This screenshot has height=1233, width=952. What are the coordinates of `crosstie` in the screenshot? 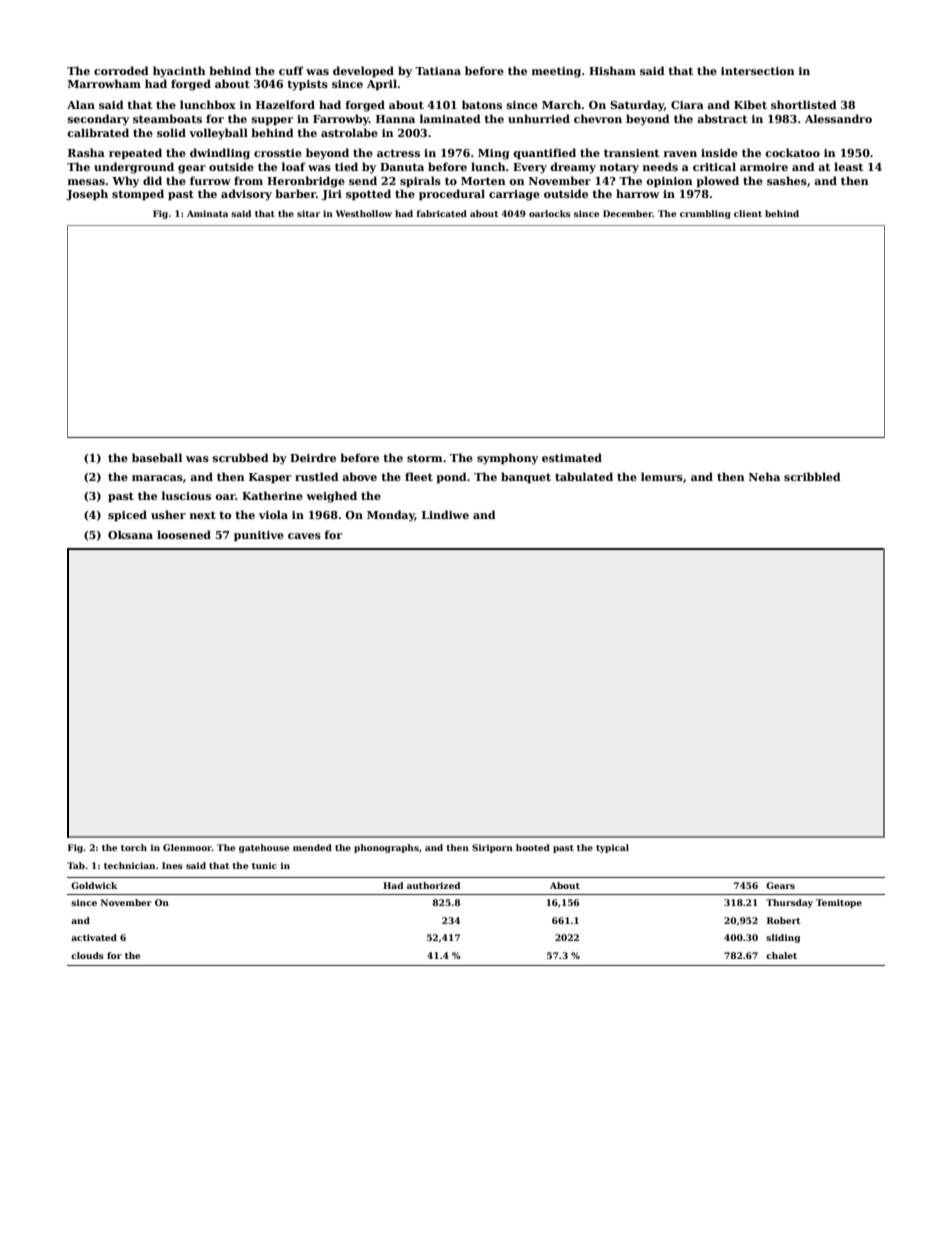 It's located at (278, 153).
